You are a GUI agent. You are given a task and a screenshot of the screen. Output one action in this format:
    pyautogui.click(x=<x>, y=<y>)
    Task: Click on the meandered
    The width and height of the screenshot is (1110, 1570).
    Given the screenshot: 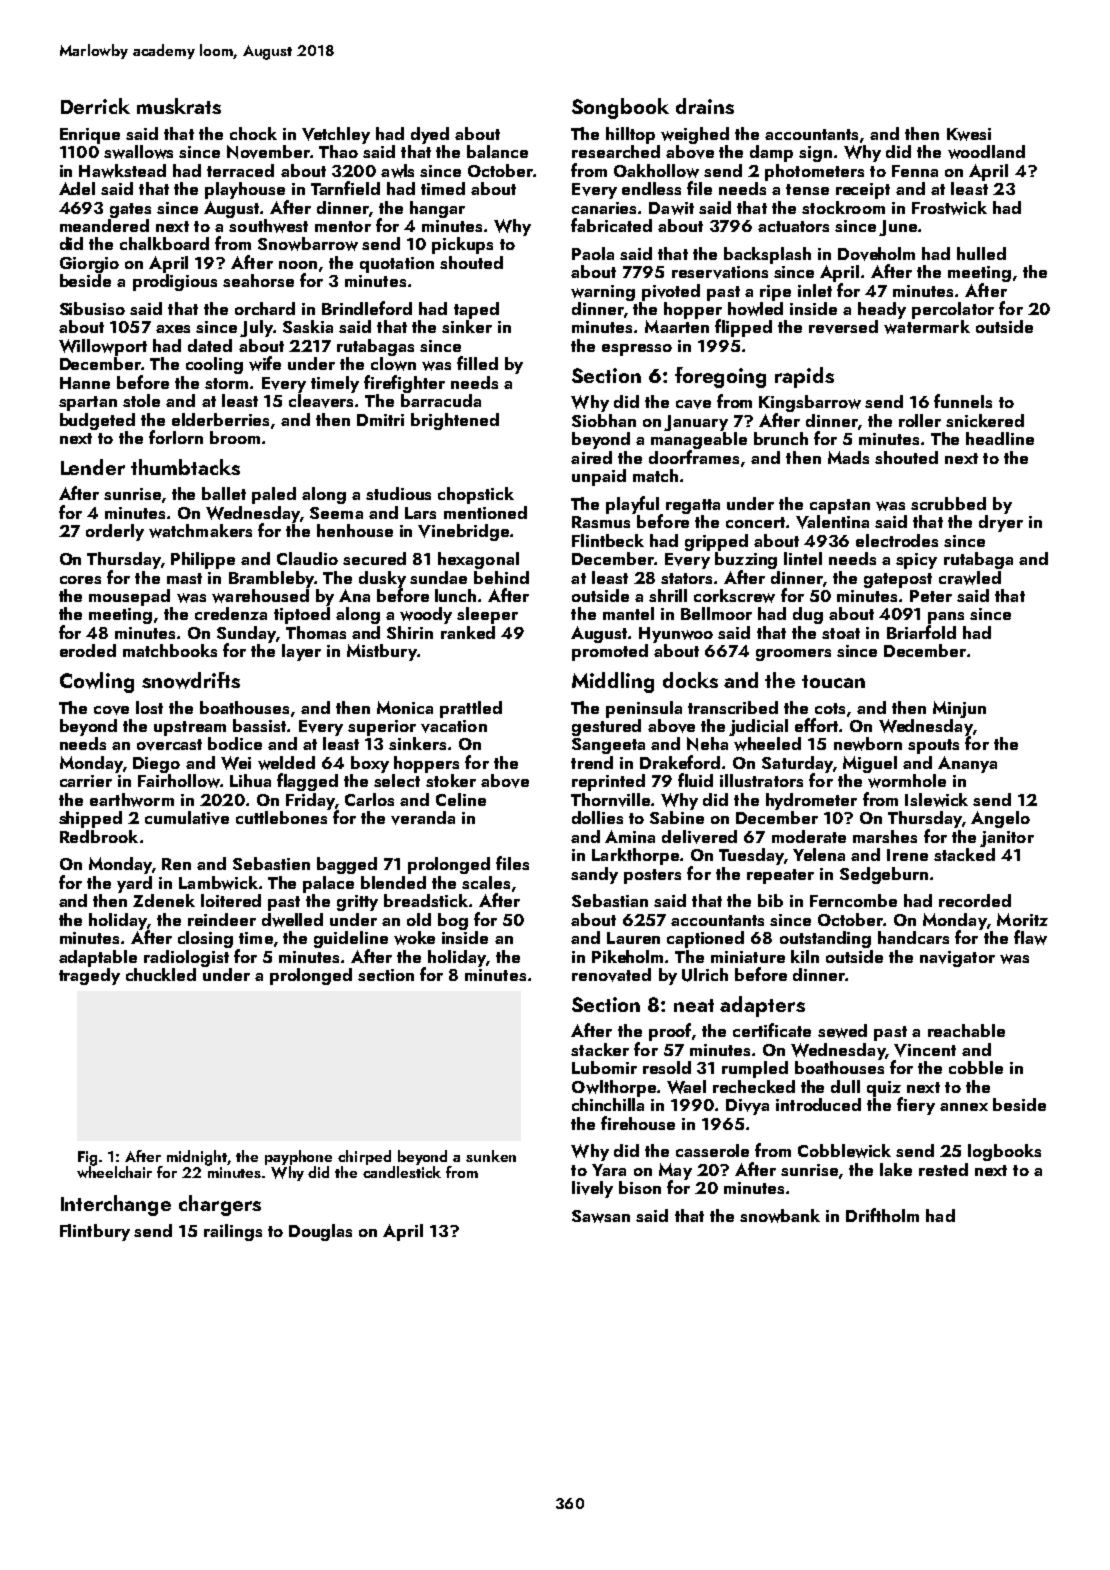 What is the action you would take?
    pyautogui.click(x=104, y=225)
